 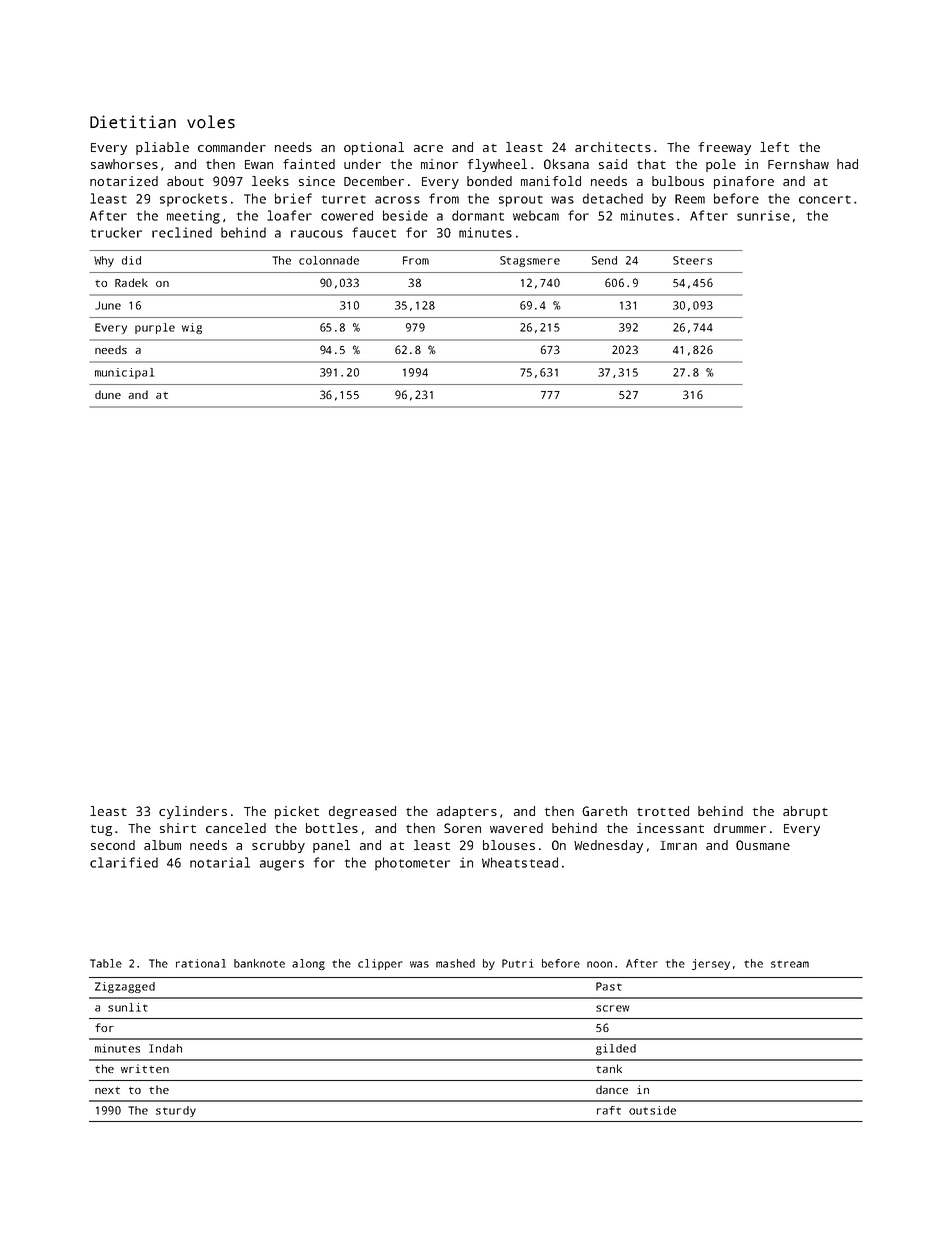 What do you see at coordinates (133, 122) in the screenshot?
I see `Dietitian` at bounding box center [133, 122].
